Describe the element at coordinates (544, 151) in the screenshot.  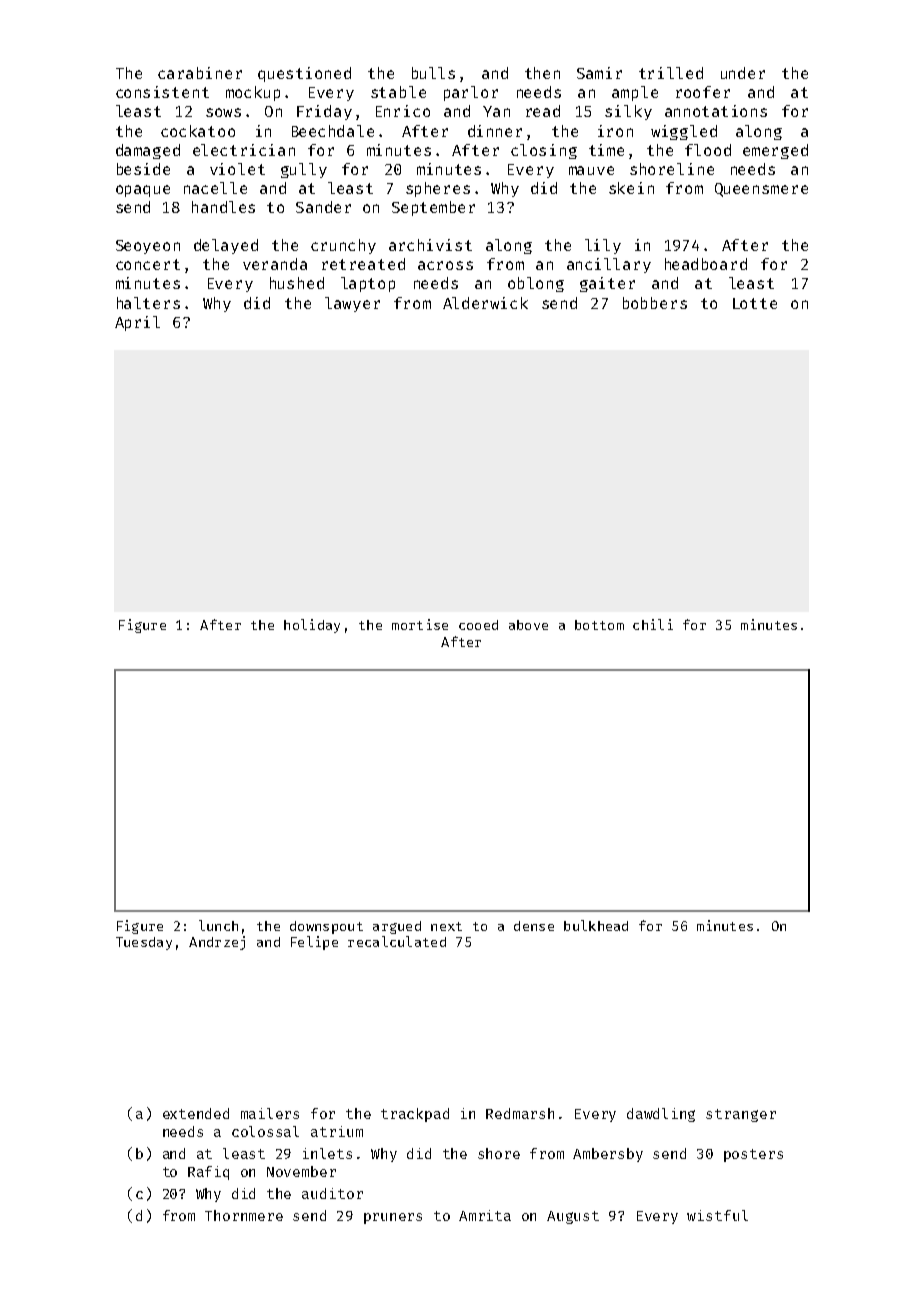
I see `closing` at that location.
